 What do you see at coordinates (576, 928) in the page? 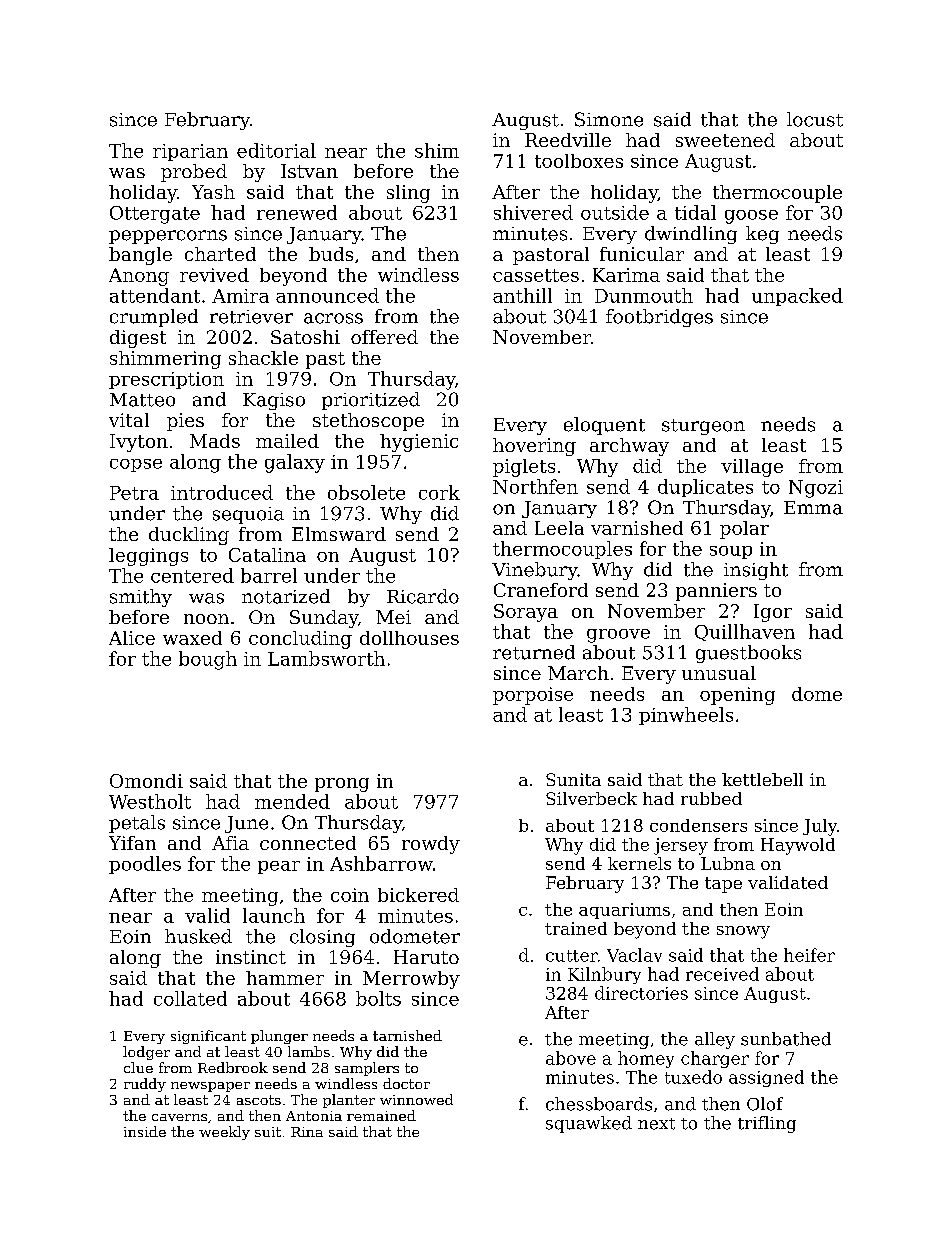
I see `trained` at bounding box center [576, 928].
